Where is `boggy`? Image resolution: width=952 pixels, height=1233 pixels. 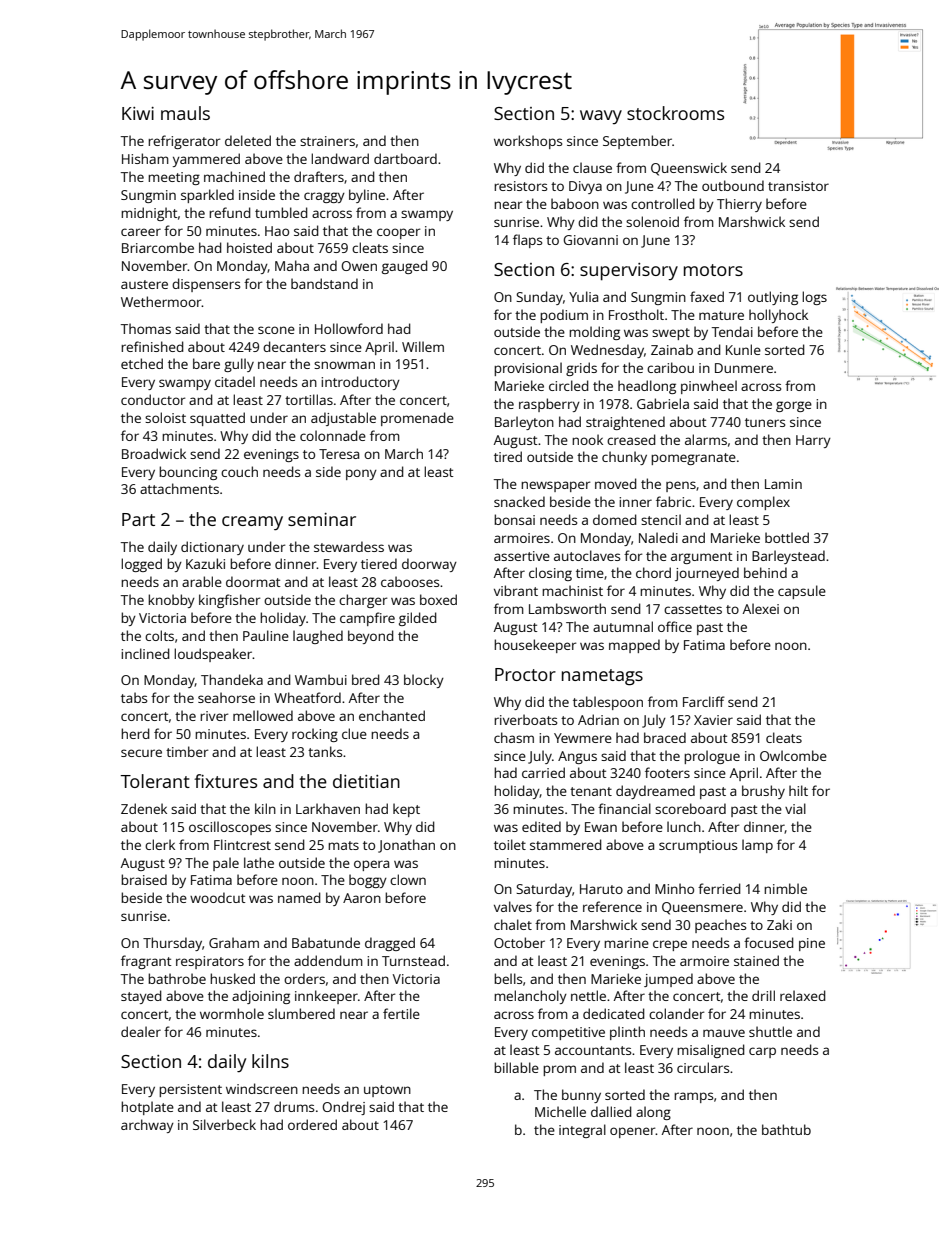
boggy is located at coordinates (368, 881).
